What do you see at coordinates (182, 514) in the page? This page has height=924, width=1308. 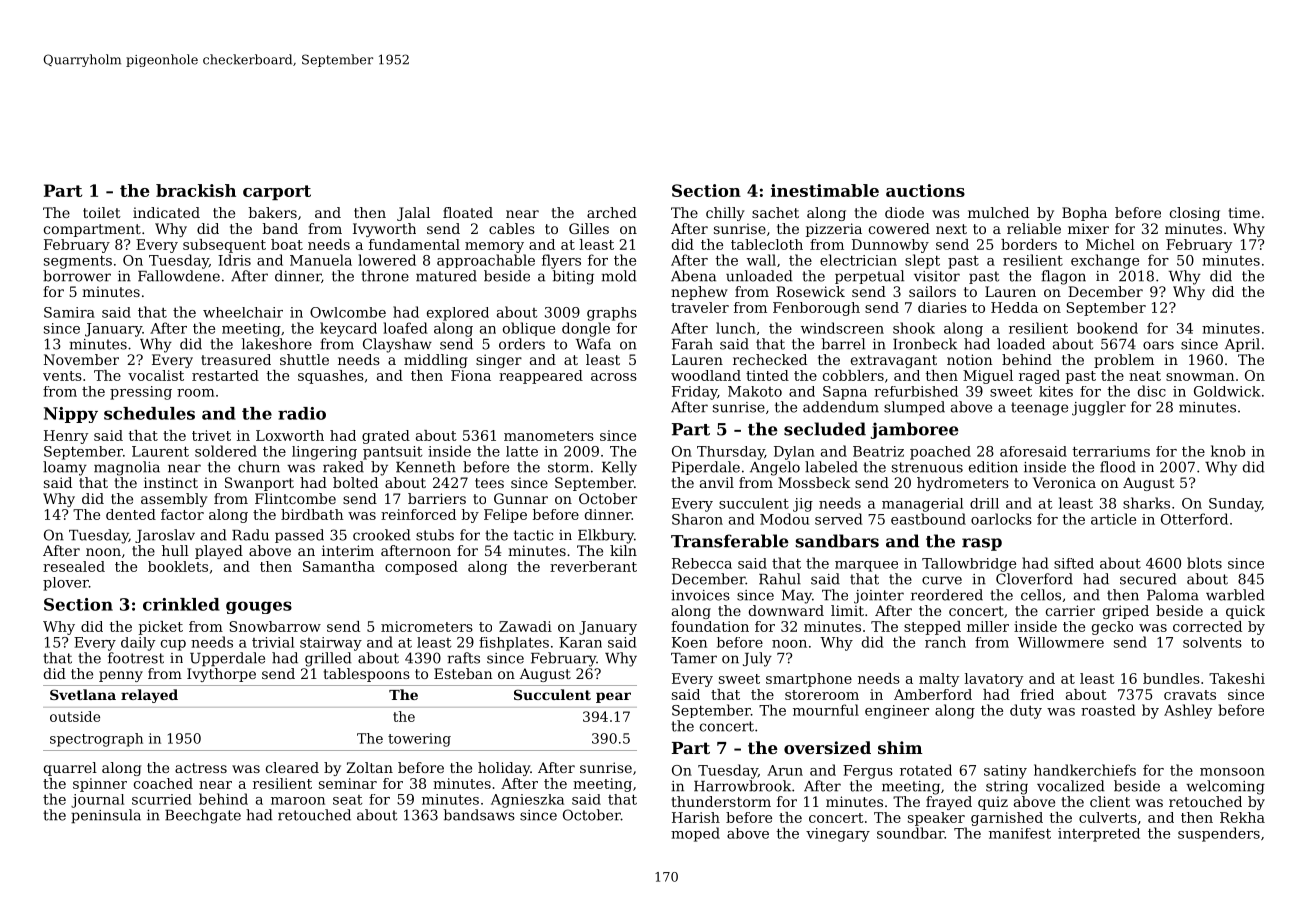 I see `factor` at bounding box center [182, 514].
